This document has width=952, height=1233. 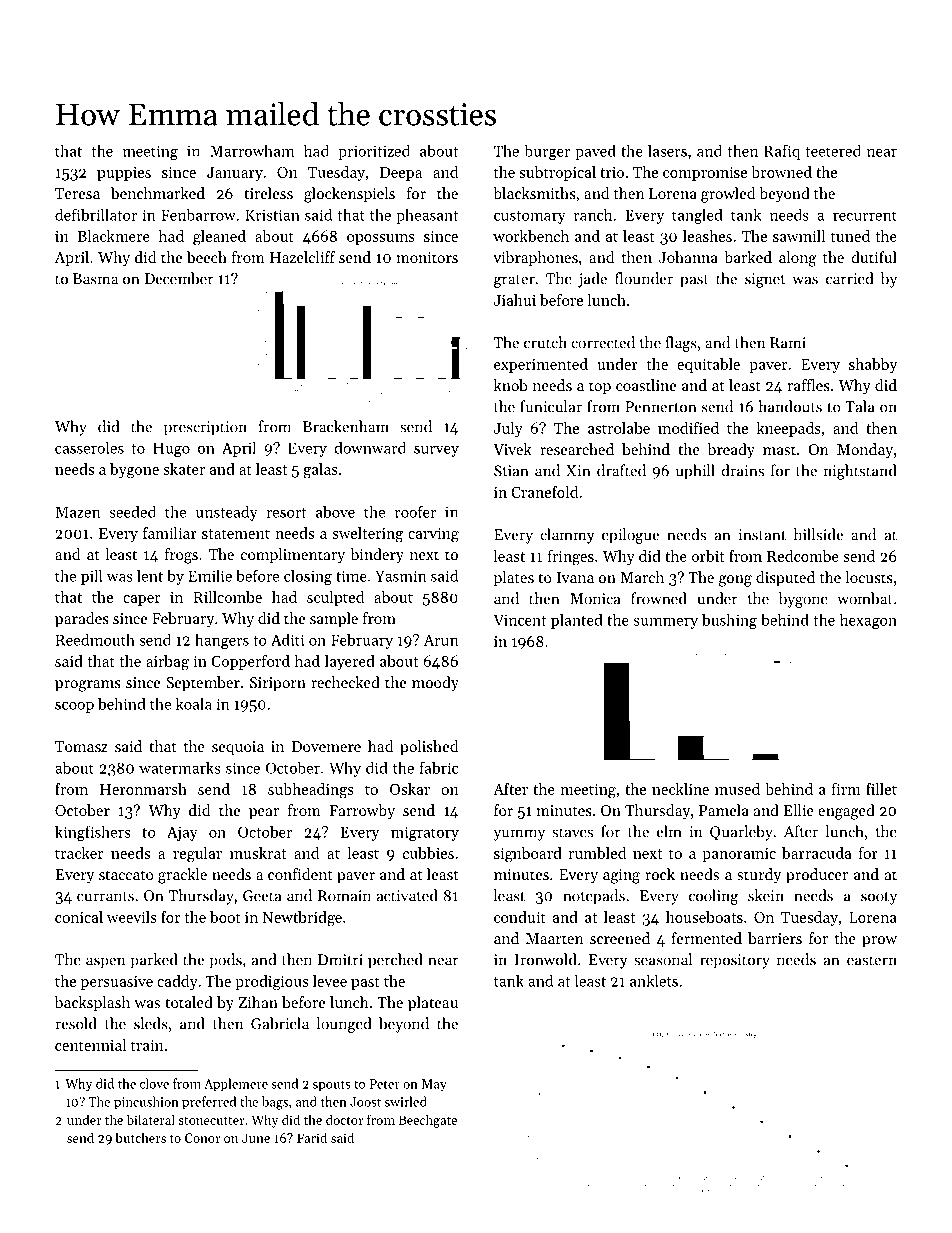 What do you see at coordinates (268, 193) in the document?
I see `tireless` at bounding box center [268, 193].
